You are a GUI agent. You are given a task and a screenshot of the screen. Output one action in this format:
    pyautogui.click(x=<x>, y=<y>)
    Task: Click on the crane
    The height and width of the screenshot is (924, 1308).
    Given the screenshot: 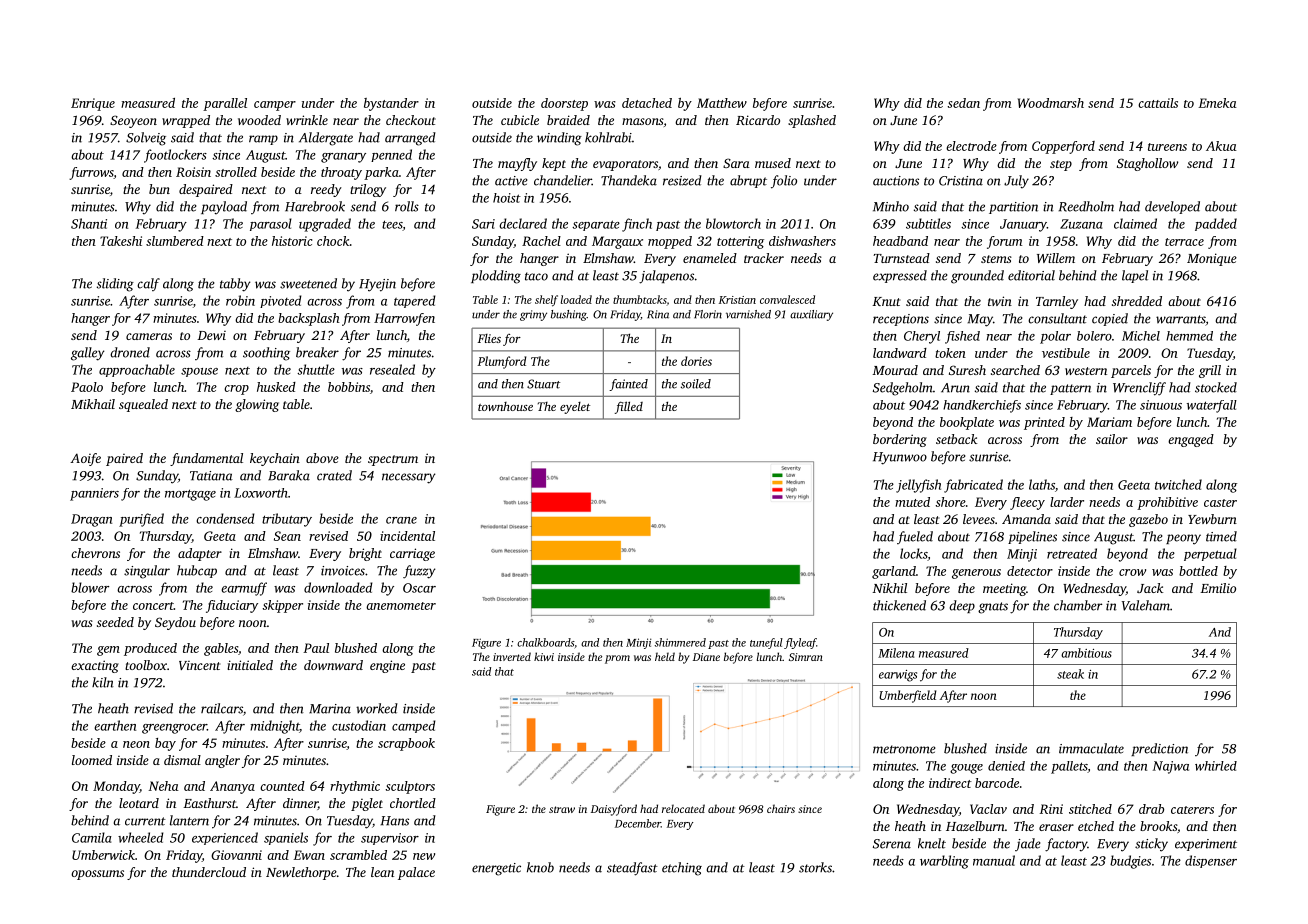 What is the action you would take?
    pyautogui.click(x=401, y=520)
